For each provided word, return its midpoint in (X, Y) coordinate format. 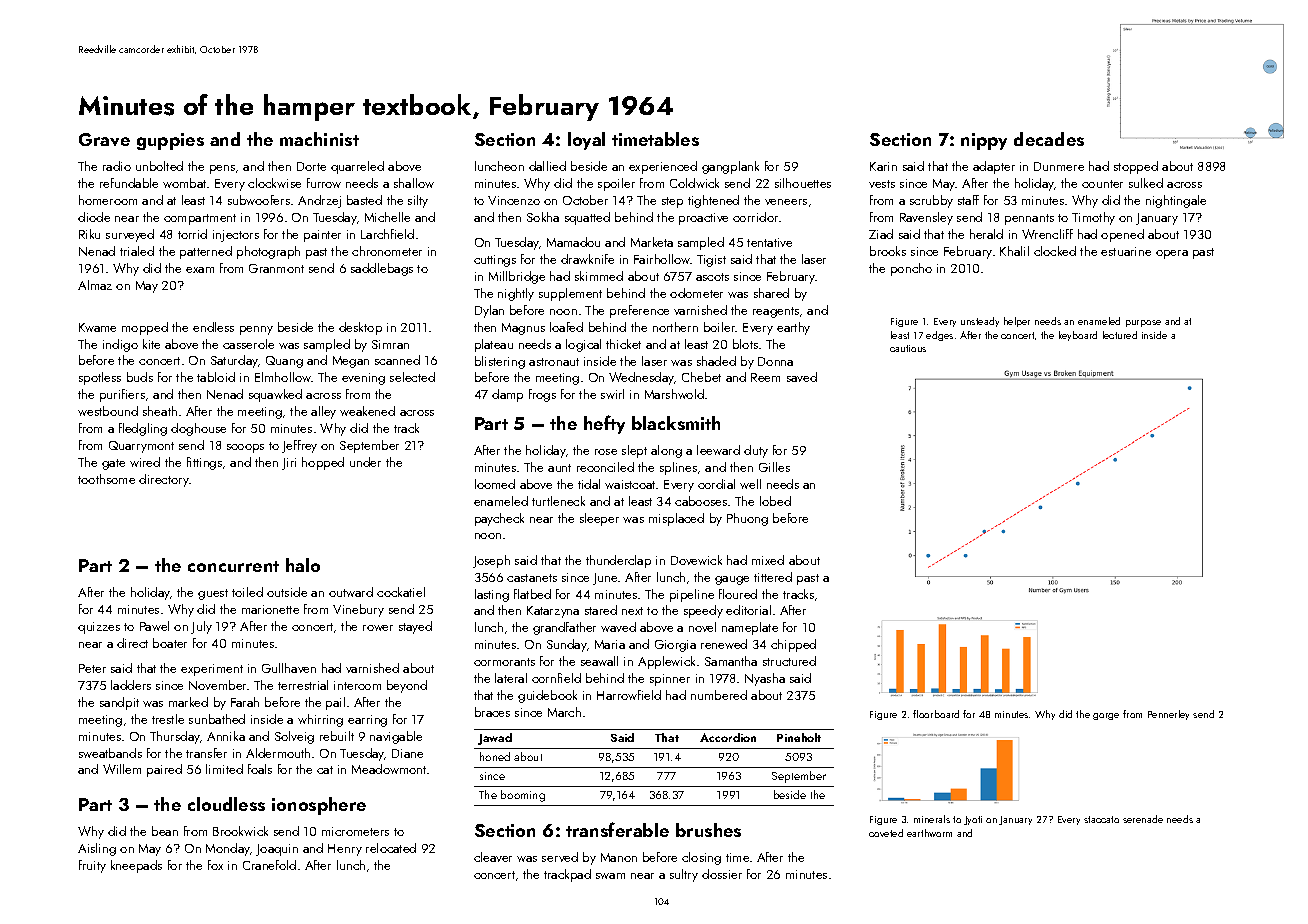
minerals (932, 819)
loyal (586, 141)
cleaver (493, 857)
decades (1049, 139)
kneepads (136, 866)
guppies (170, 141)
